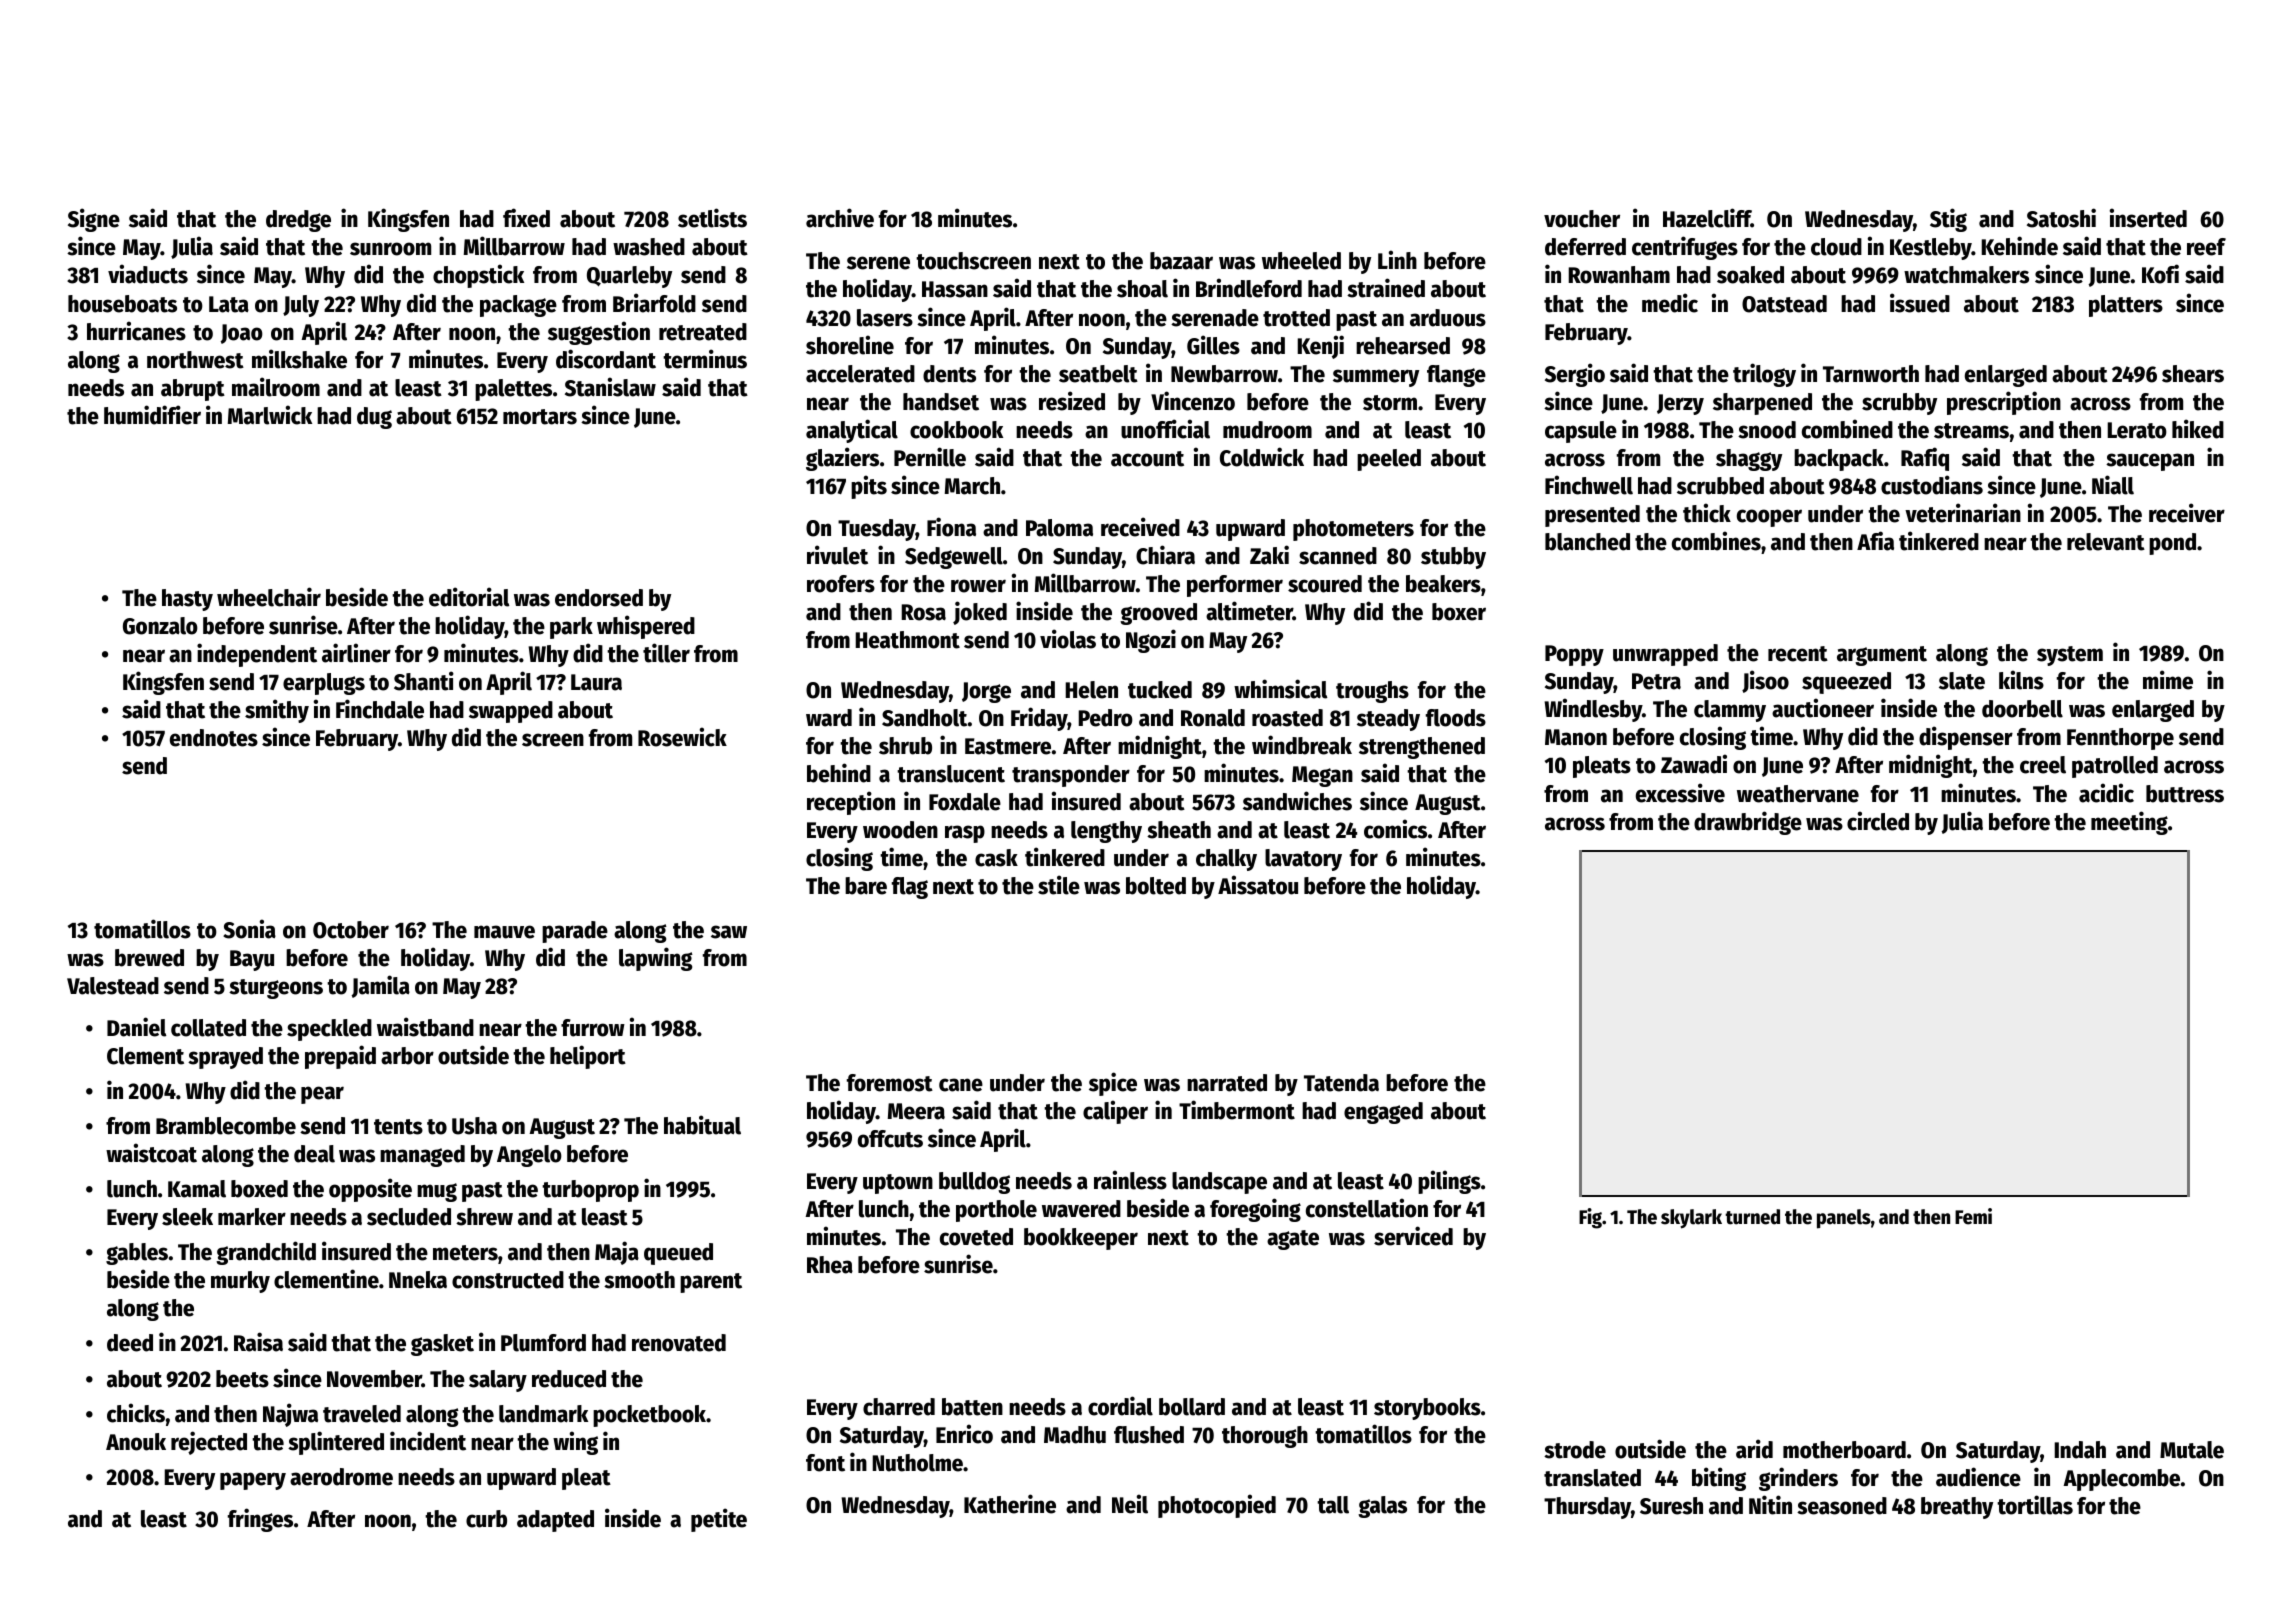 Image resolution: width=2292 pixels, height=1620 pixels. Describe the element at coordinates (1871, 374) in the page. I see `Tarnworth` at that location.
